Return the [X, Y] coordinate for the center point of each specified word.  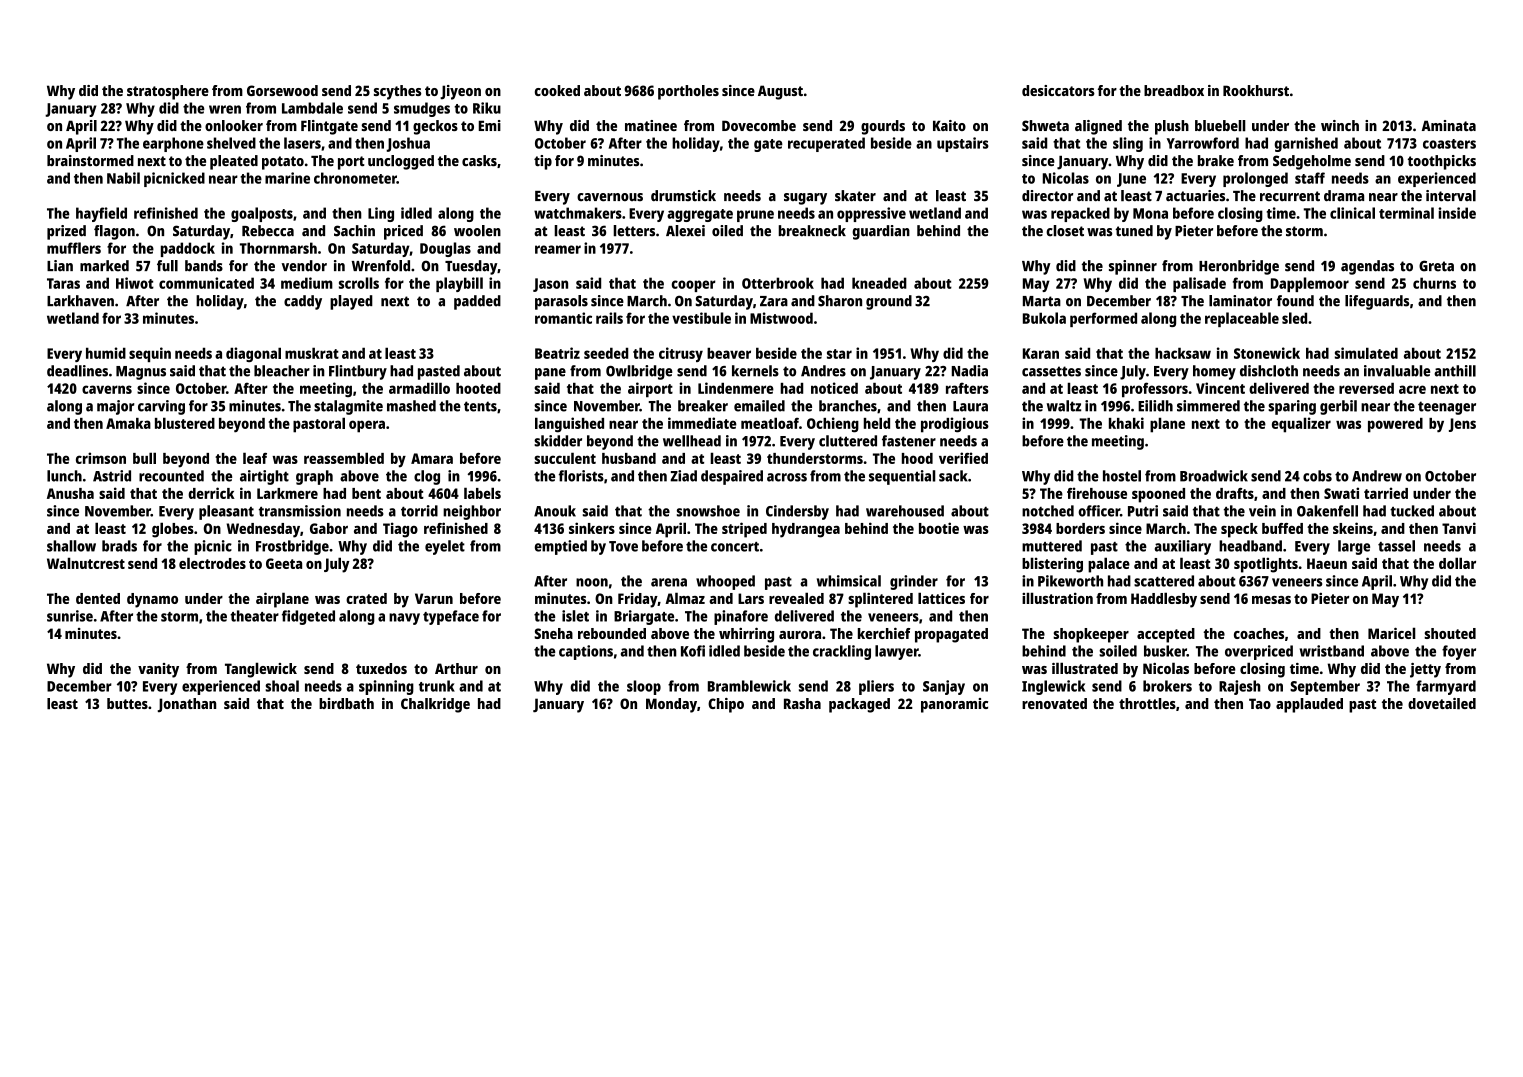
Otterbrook [778, 283]
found [1295, 301]
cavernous [610, 197]
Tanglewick [261, 670]
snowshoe [708, 511]
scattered [1164, 581]
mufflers [74, 248]
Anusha [70, 493]
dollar [1457, 563]
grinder [914, 582]
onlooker [234, 126]
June [1131, 180]
